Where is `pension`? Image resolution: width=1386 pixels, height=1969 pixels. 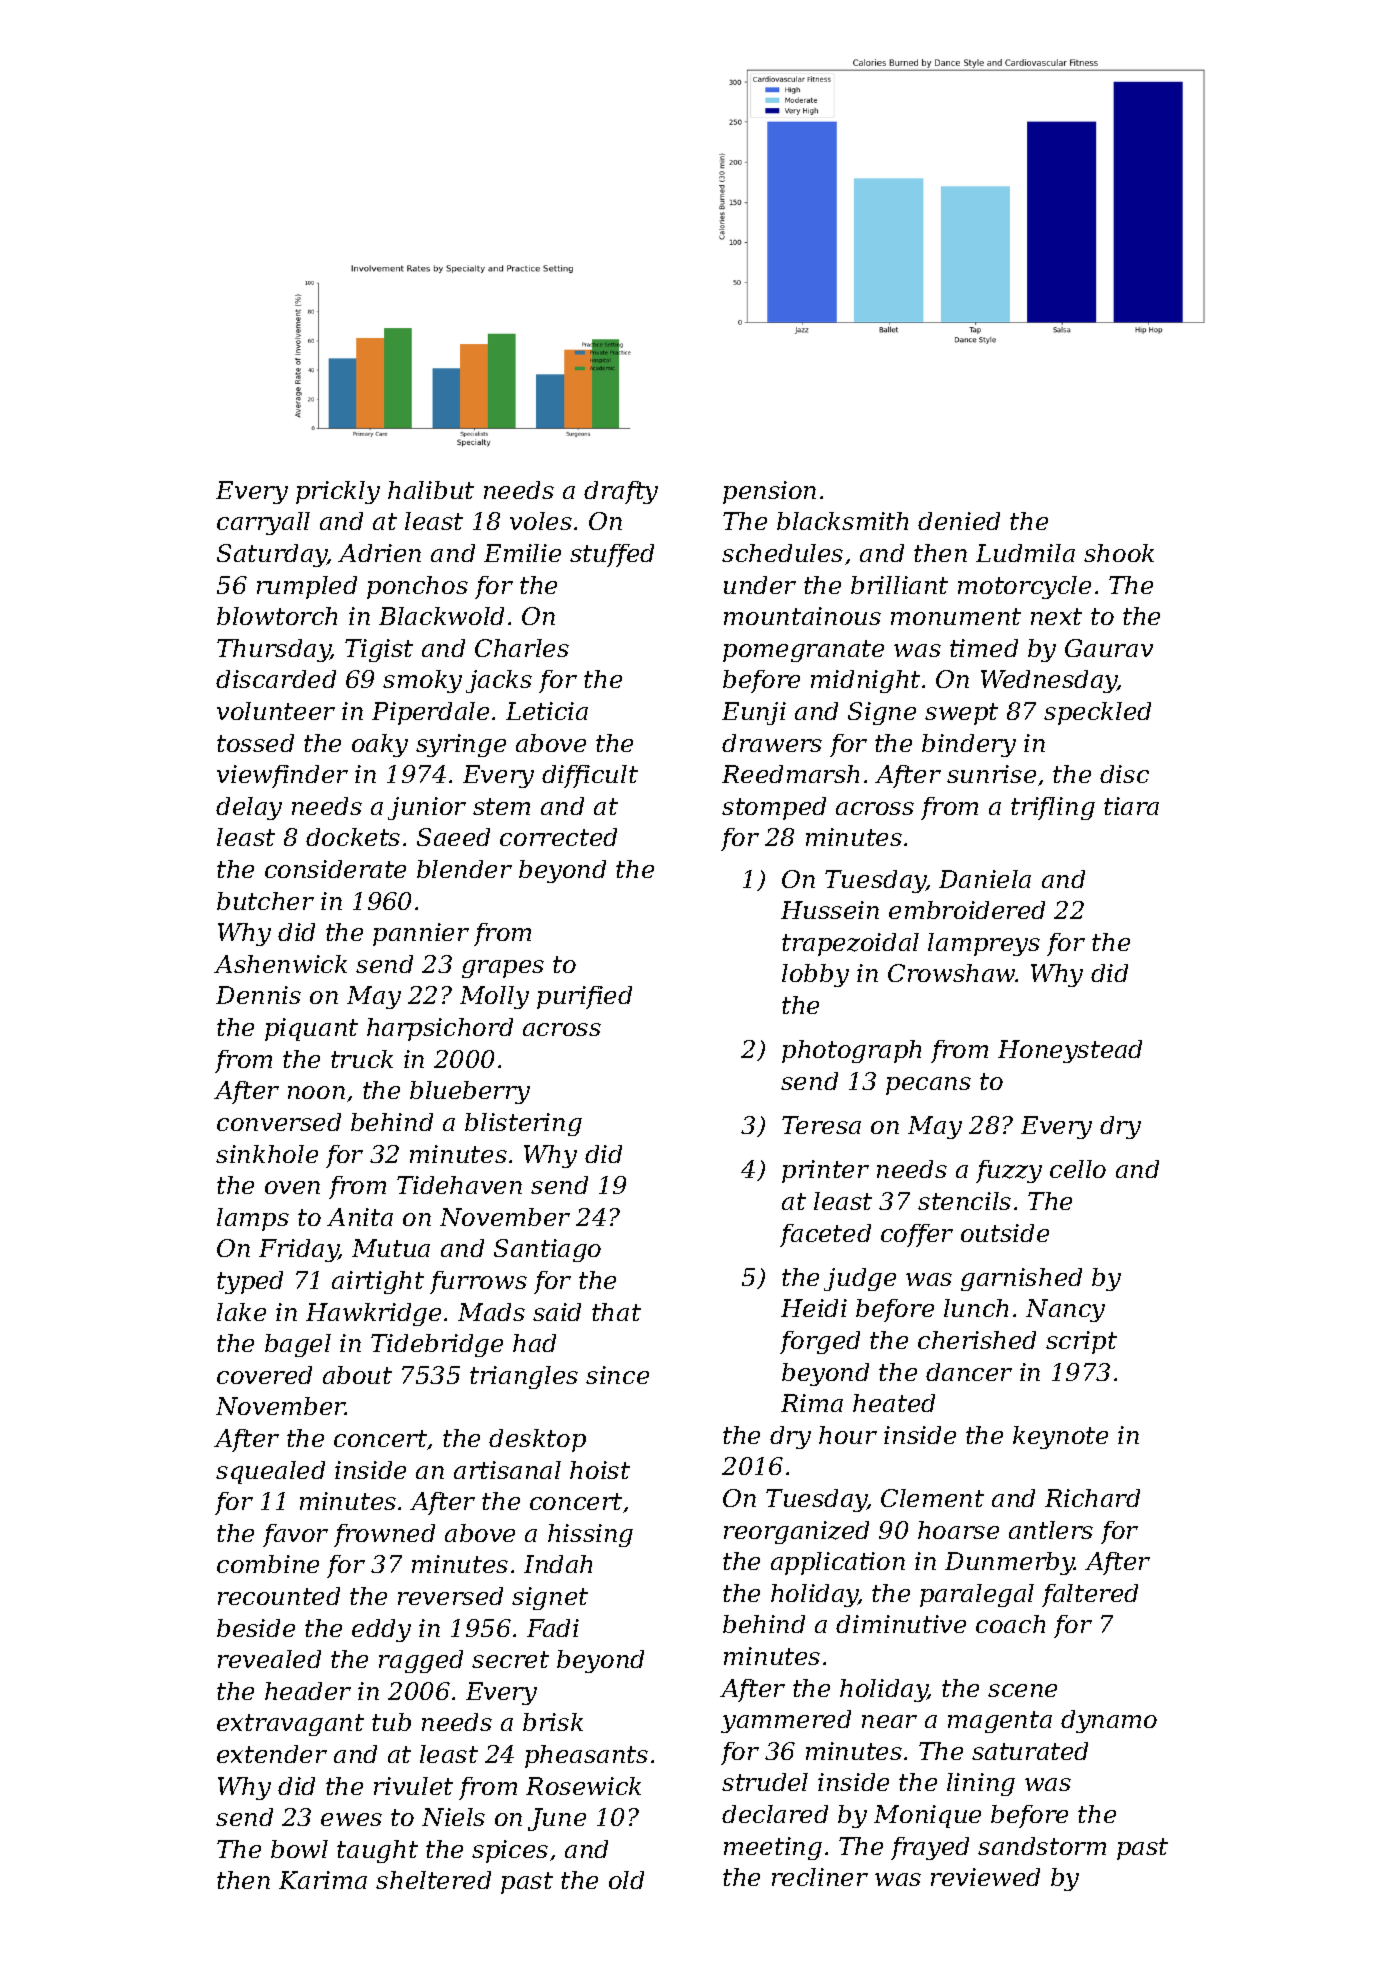
pension is located at coordinates (769, 492).
